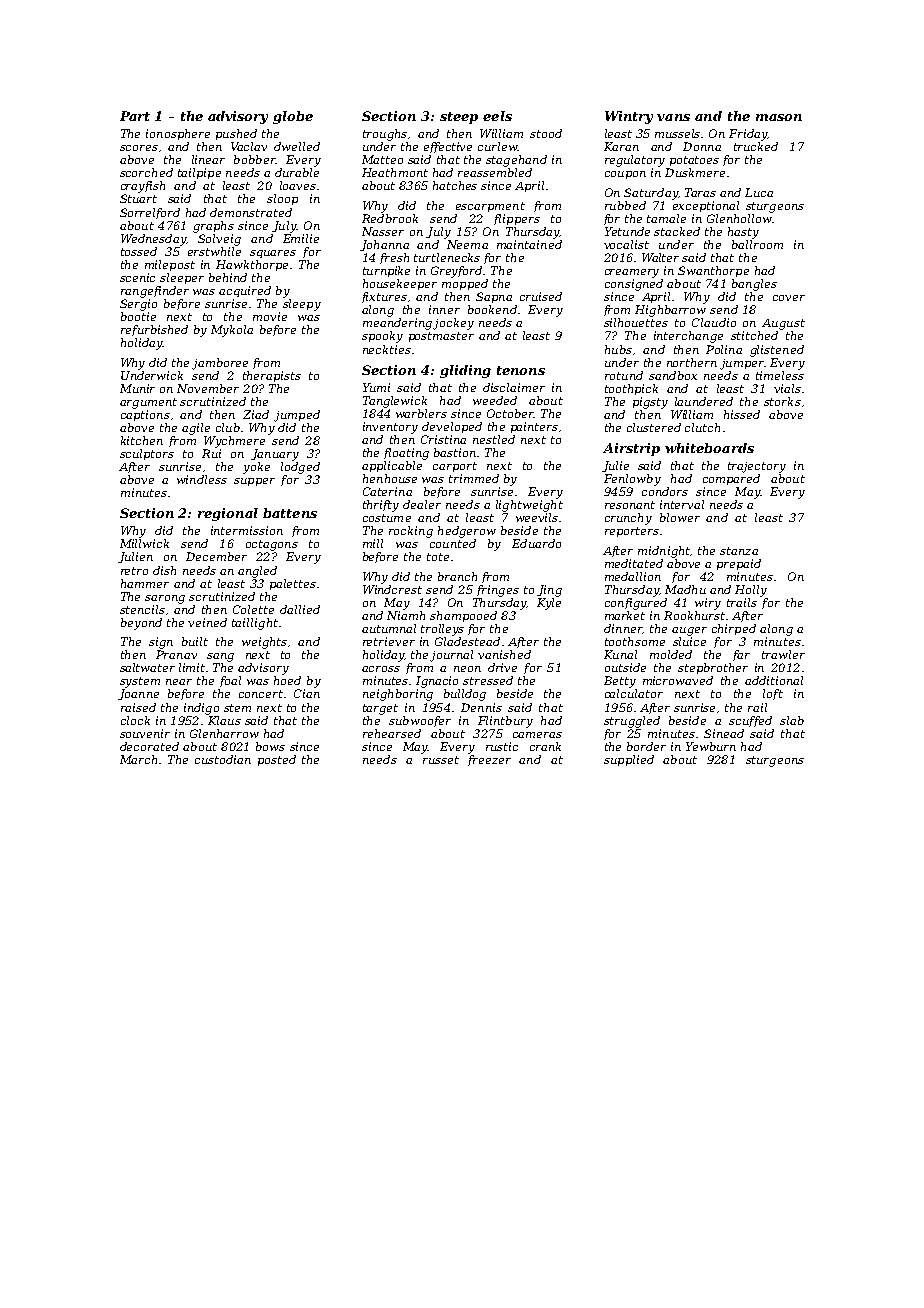 The width and height of the screenshot is (924, 1308). Describe the element at coordinates (757, 467) in the screenshot. I see `trajectory` at that location.
